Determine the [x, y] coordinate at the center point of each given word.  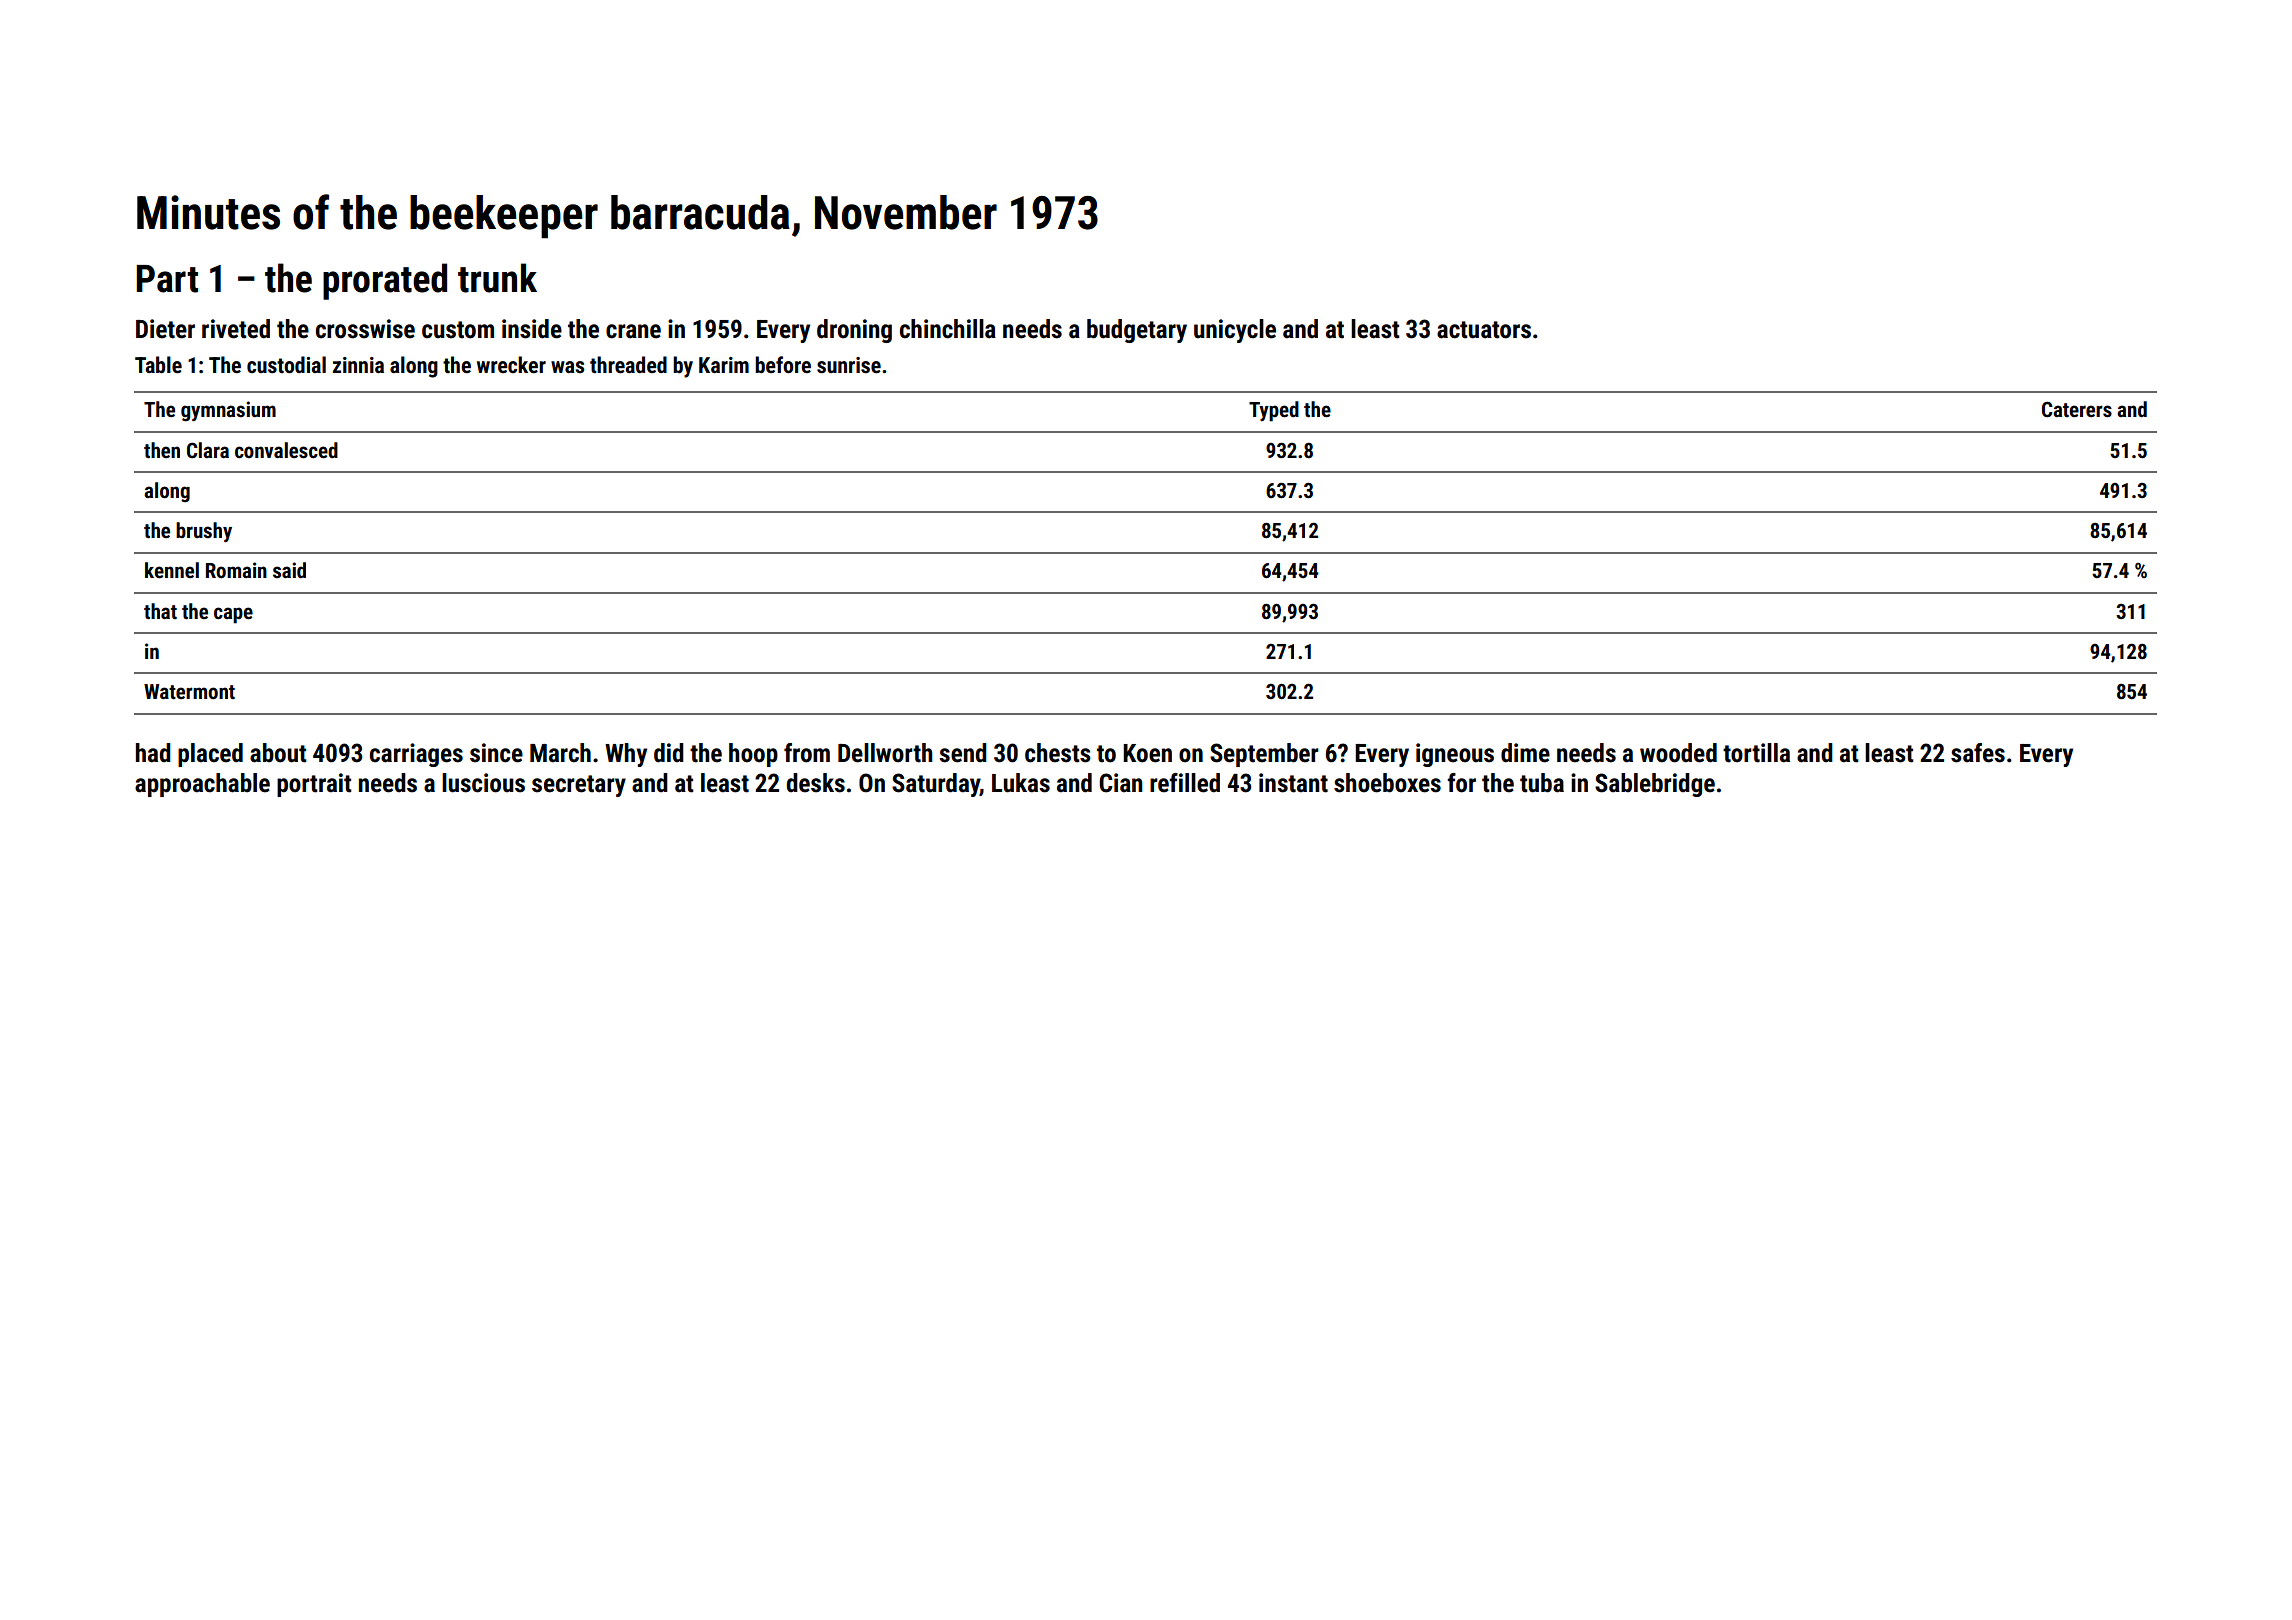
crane [633, 331]
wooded [1678, 753]
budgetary [1137, 331]
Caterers [2077, 409]
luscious [483, 783]
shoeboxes [1387, 783]
